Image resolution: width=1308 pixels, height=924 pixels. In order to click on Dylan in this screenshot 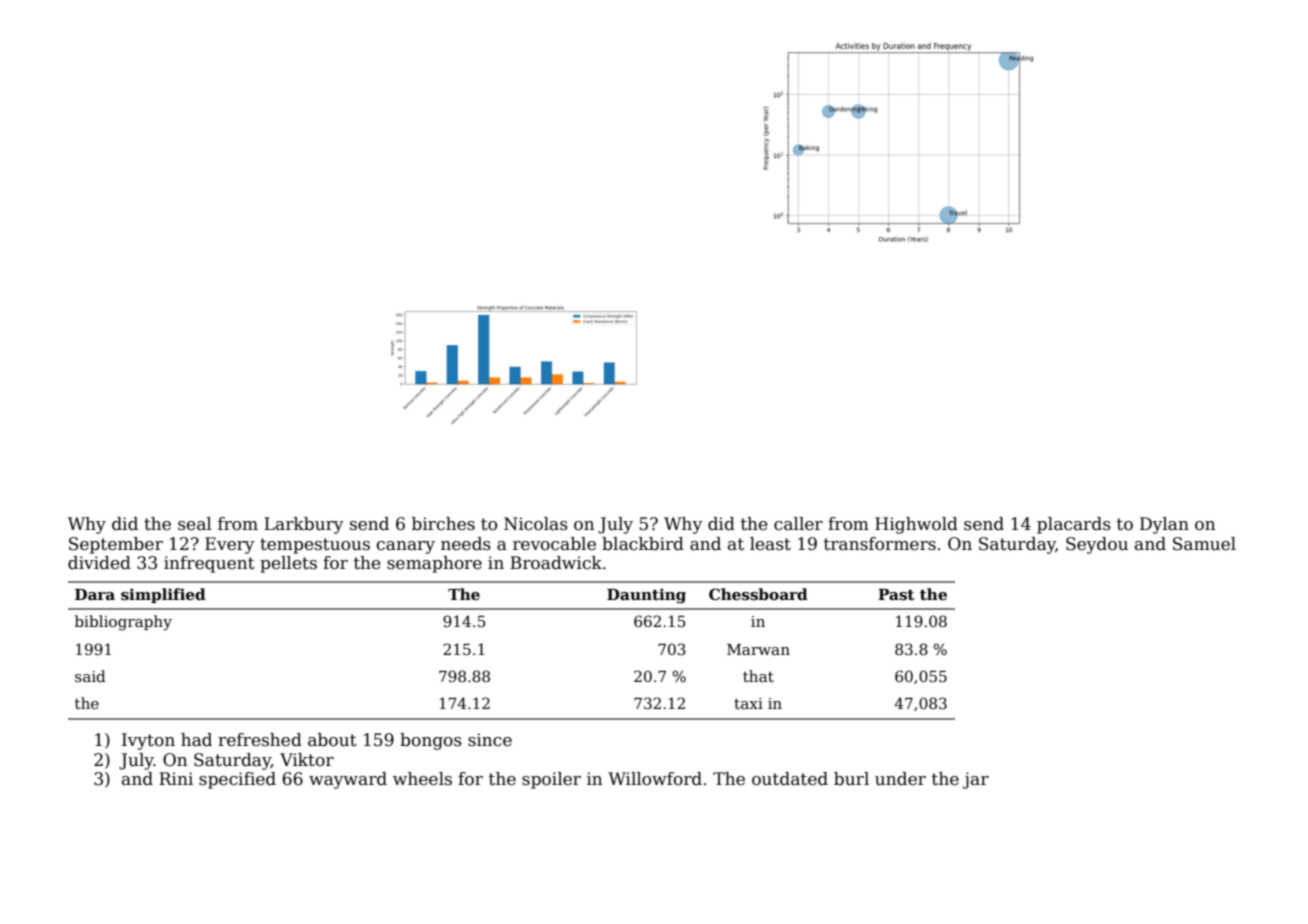, I will do `click(1164, 525)`.
